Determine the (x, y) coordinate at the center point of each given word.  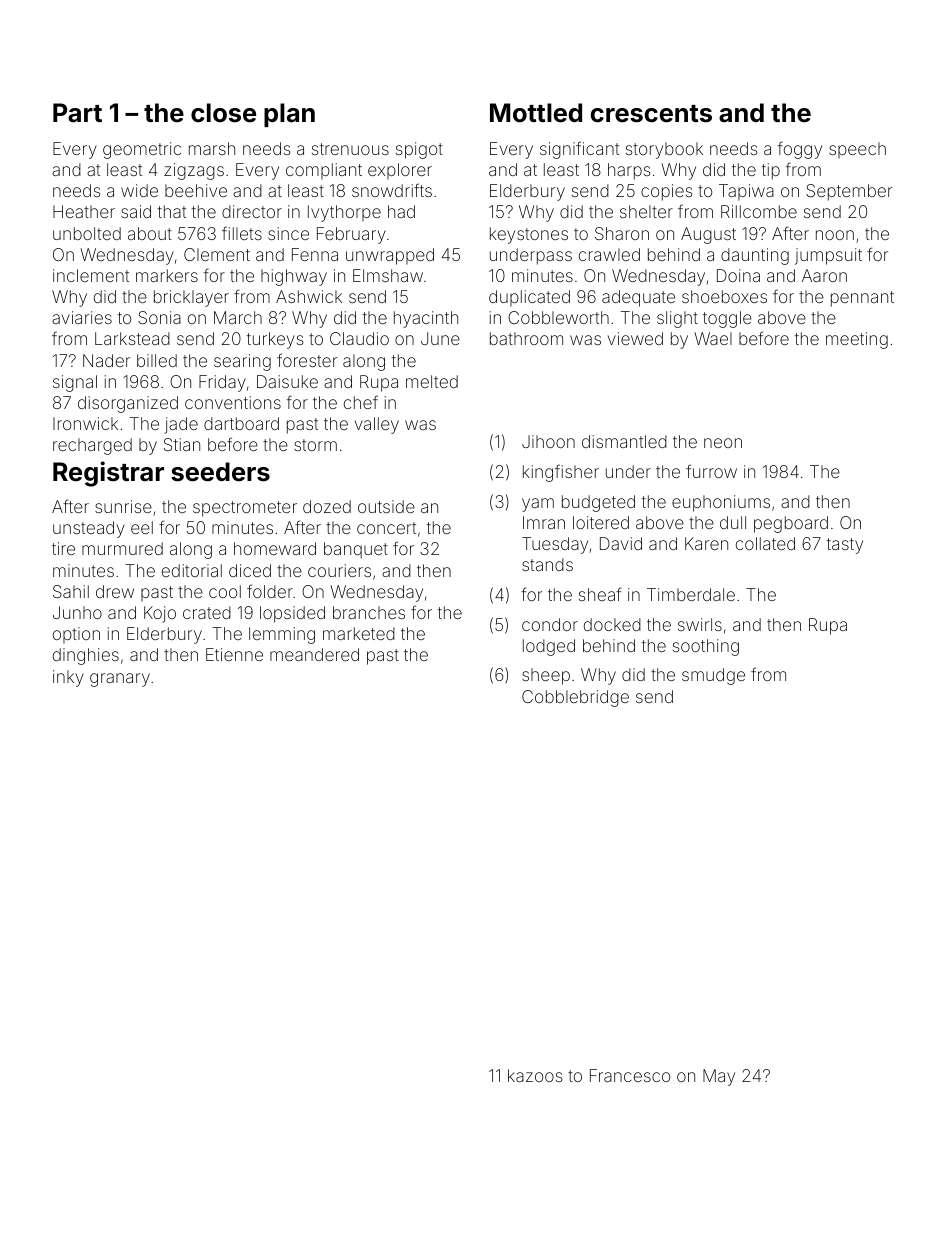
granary (120, 680)
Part (77, 113)
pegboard (791, 524)
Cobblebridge (575, 698)
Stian (182, 444)
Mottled (536, 113)
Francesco (630, 1075)
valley (377, 425)
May (719, 1077)
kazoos (535, 1075)
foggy (800, 150)
